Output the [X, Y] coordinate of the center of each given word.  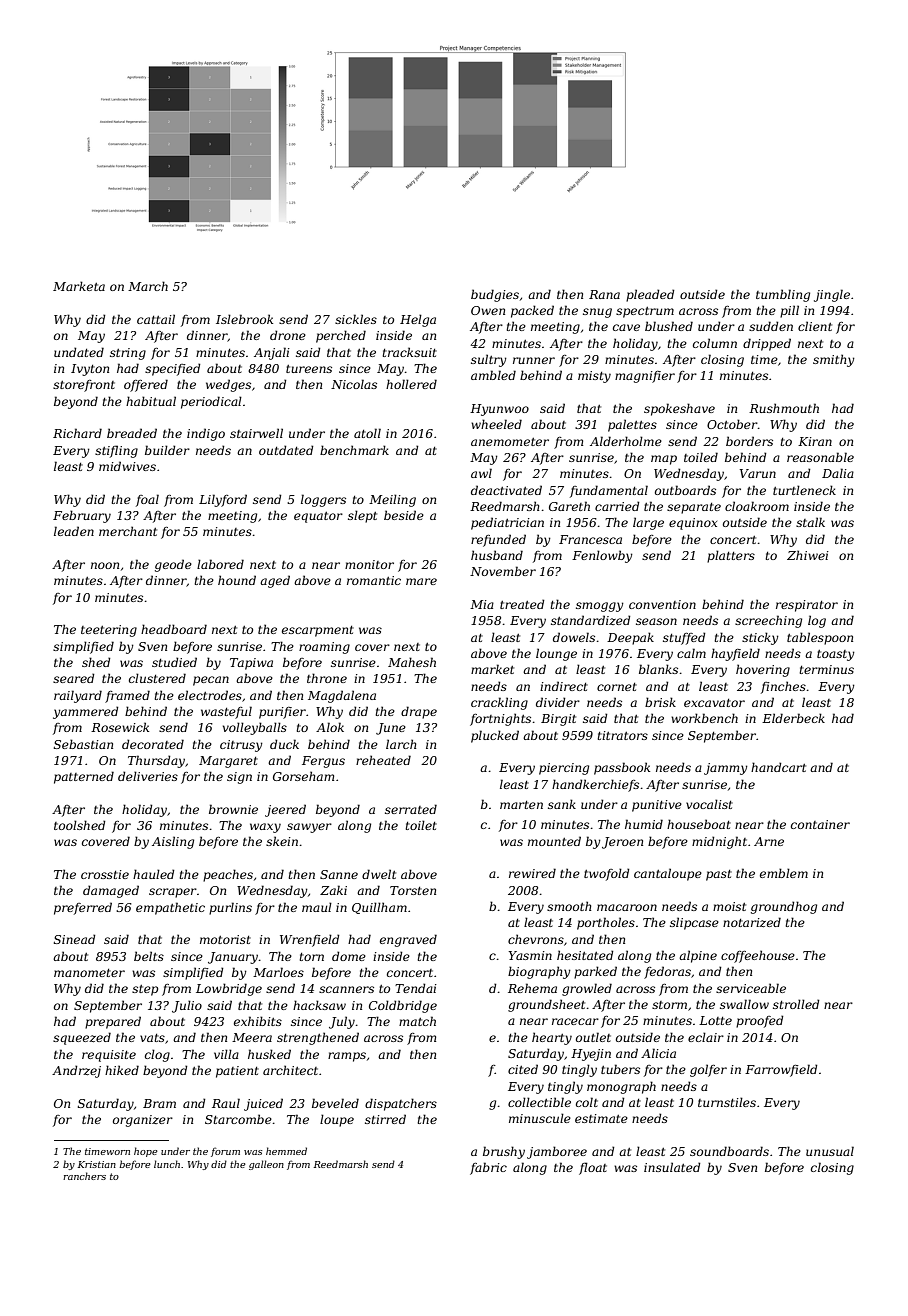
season [656, 621]
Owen [488, 310]
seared [74, 678]
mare [421, 581]
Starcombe [238, 1119]
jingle [832, 295]
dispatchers [401, 1104]
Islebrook [244, 319]
